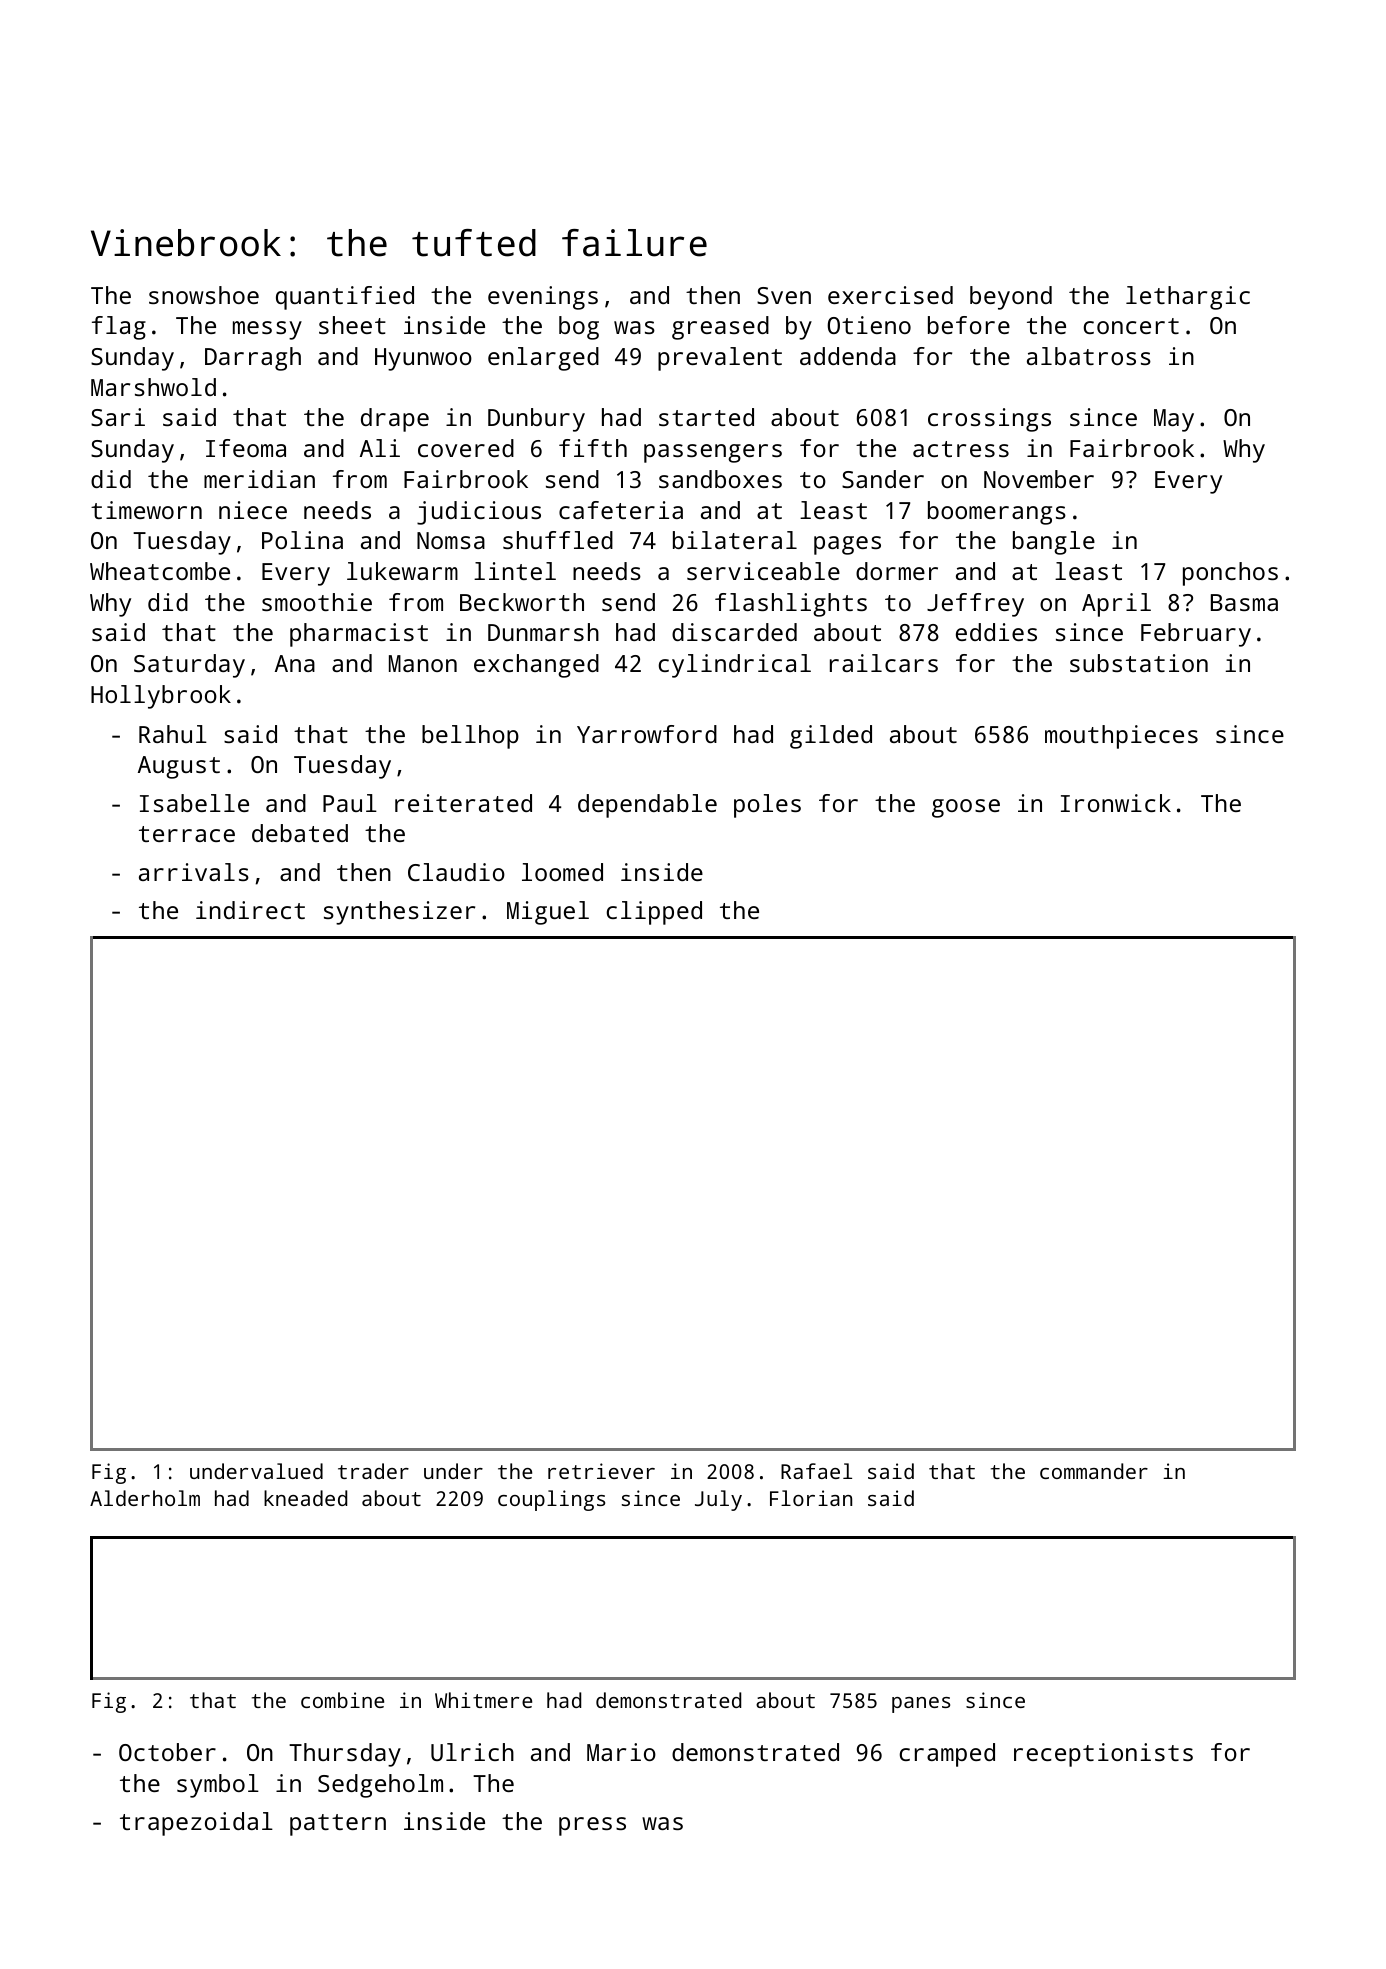  Describe the element at coordinates (196, 1824) in the document. I see `trapezoidal` at that location.
